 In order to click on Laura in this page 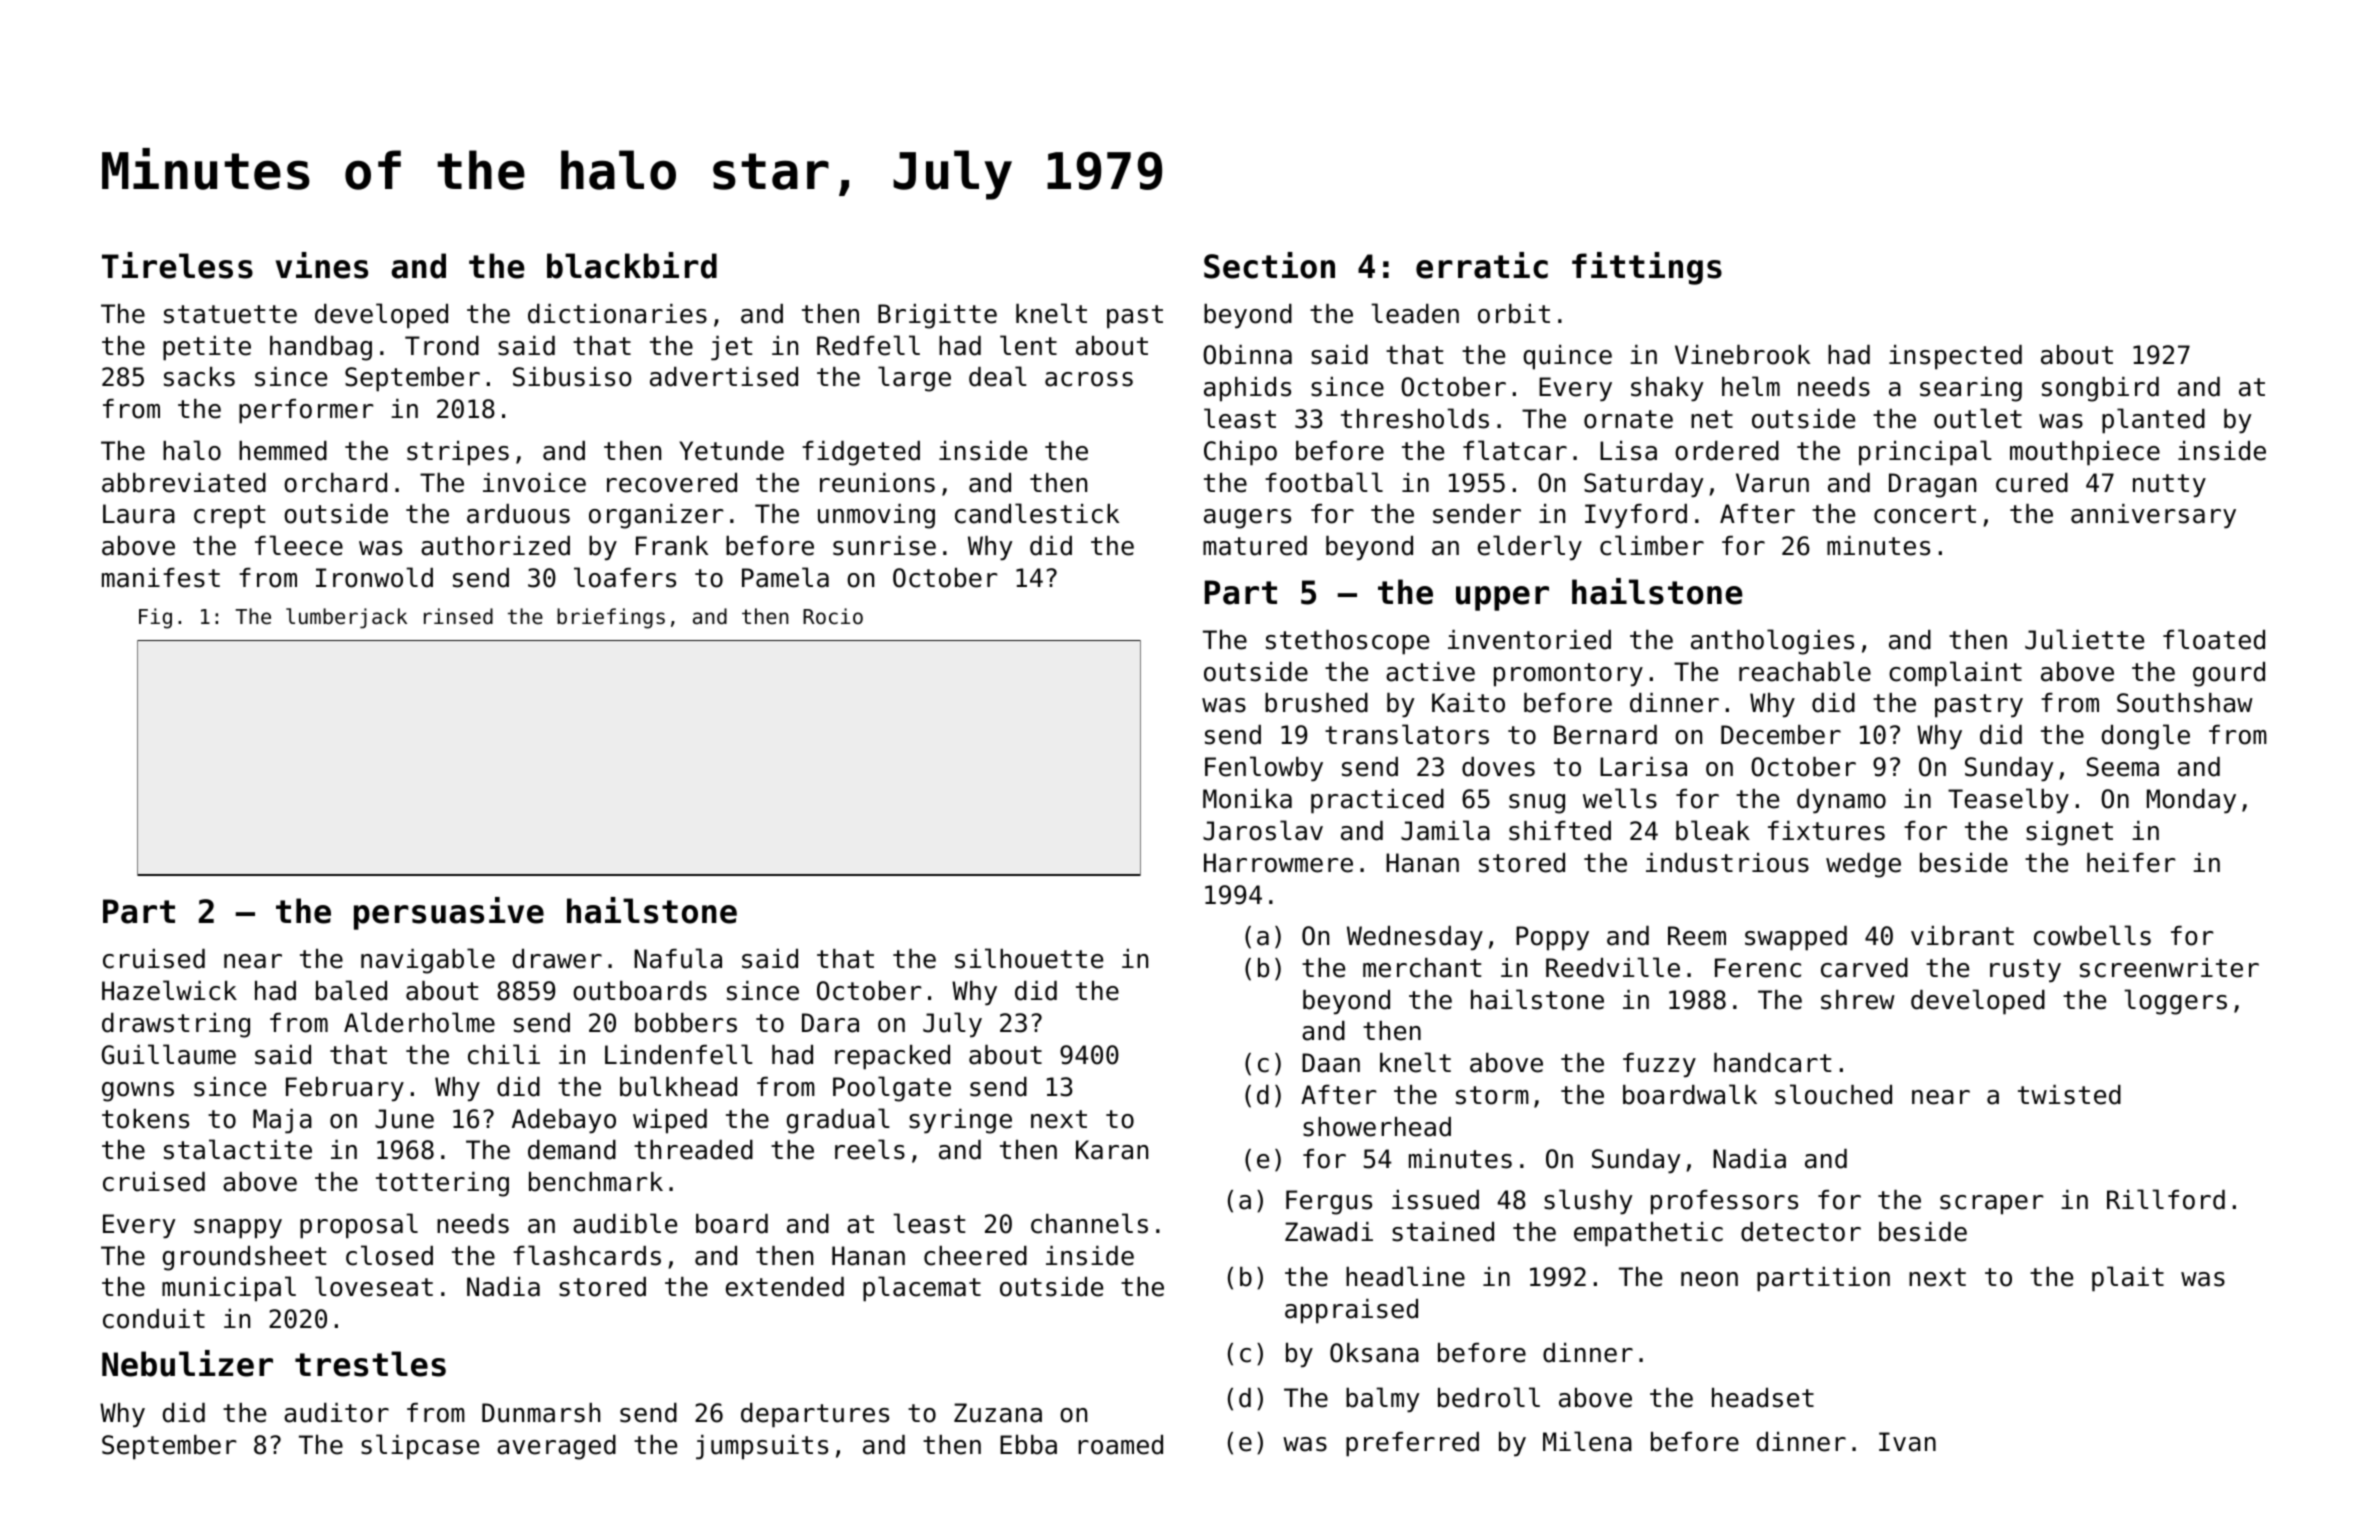, I will do `click(139, 514)`.
